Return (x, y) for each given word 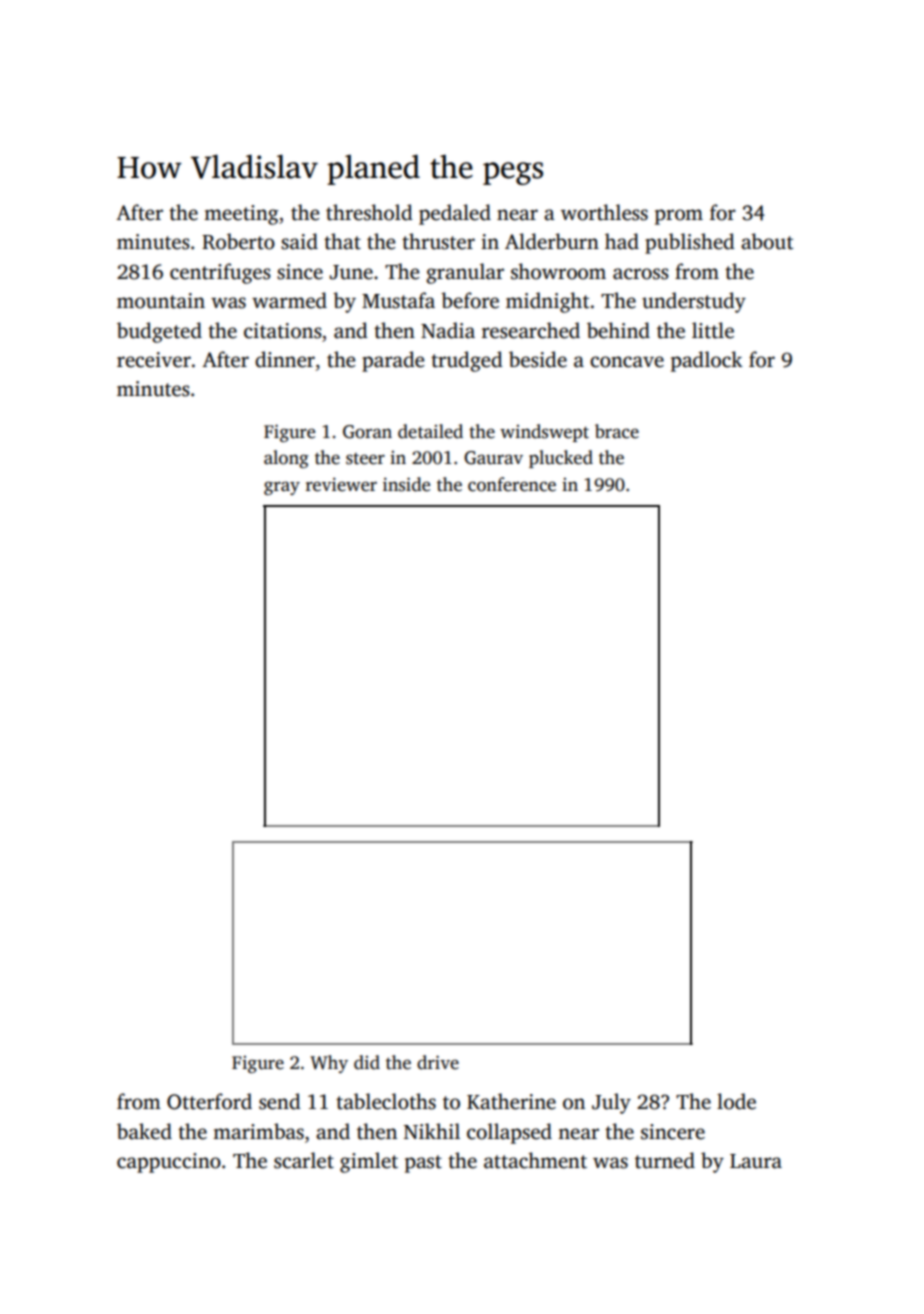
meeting (241, 215)
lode (736, 1101)
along (286, 459)
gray (282, 488)
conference (512, 484)
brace (617, 431)
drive (438, 1062)
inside (406, 484)
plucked (561, 459)
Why (329, 1064)
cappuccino (169, 1163)
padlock (707, 361)
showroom (558, 271)
